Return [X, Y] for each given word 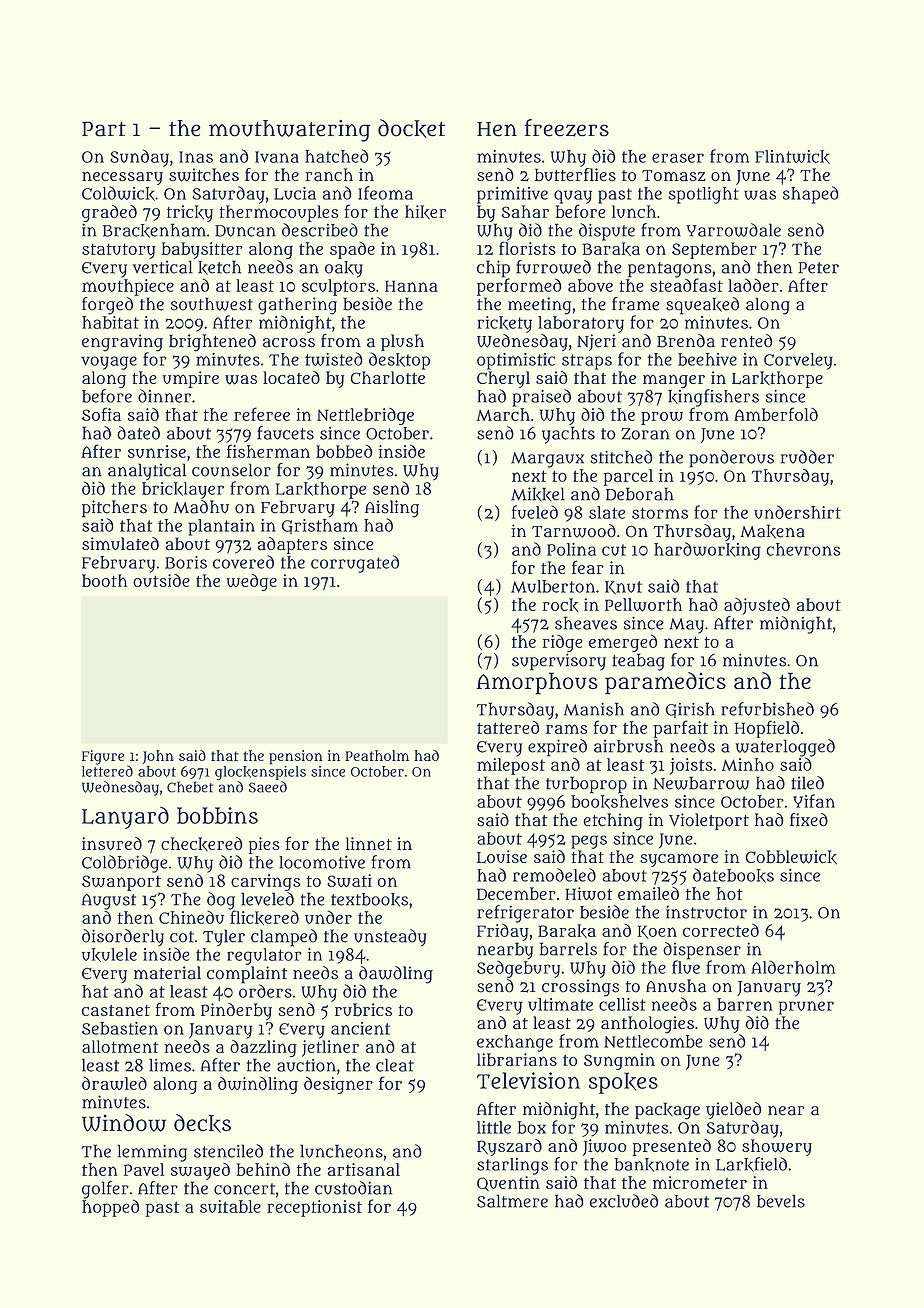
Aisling [392, 509]
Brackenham [154, 230]
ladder [753, 285]
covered [243, 562]
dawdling [396, 975]
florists [527, 248]
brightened [212, 343]
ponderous [731, 459]
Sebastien [120, 1028]
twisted [334, 359]
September [714, 250]
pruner [806, 1008]
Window [124, 1123]
